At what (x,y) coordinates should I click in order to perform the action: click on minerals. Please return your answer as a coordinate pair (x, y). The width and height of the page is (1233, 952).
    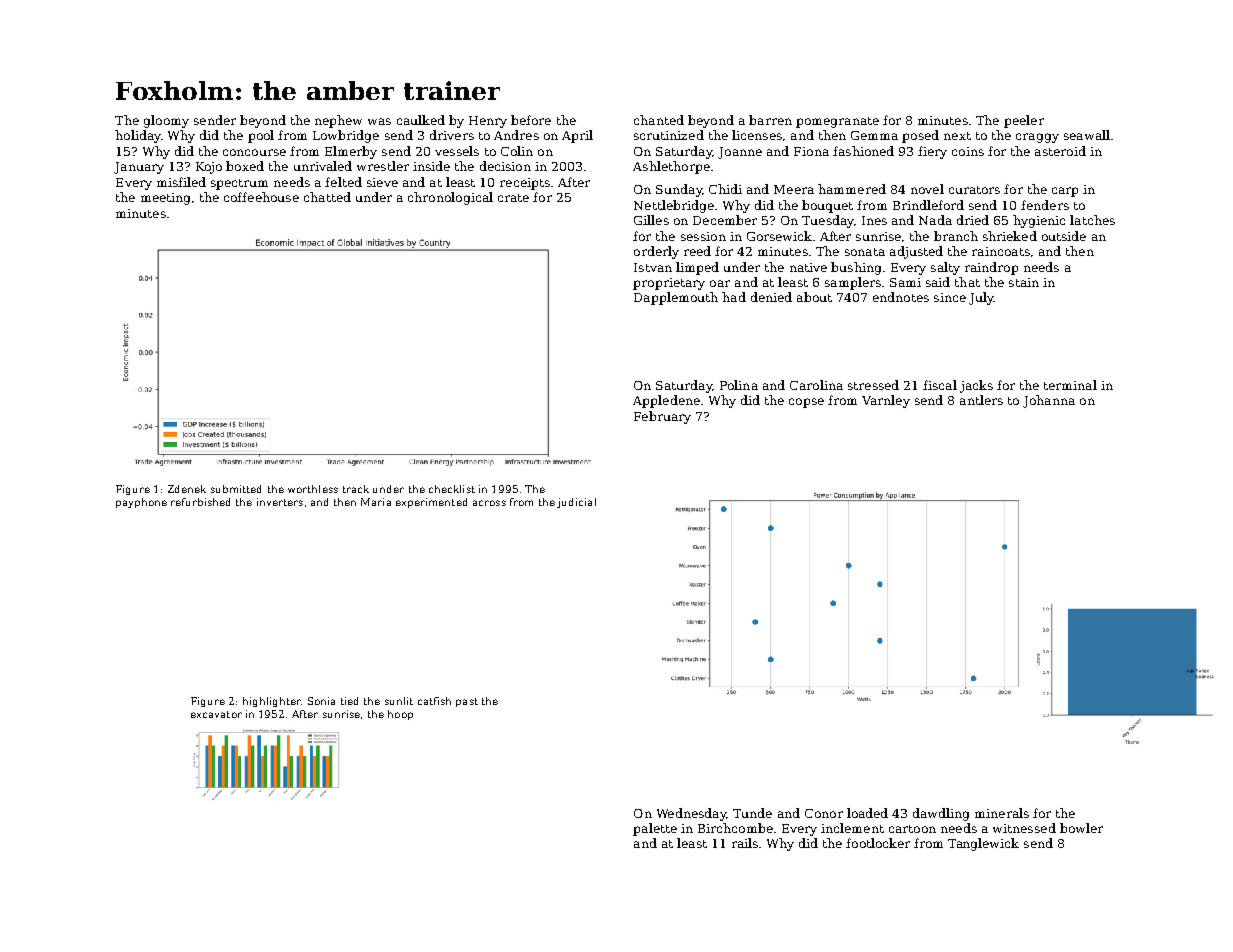
    Looking at the image, I should click on (1002, 813).
